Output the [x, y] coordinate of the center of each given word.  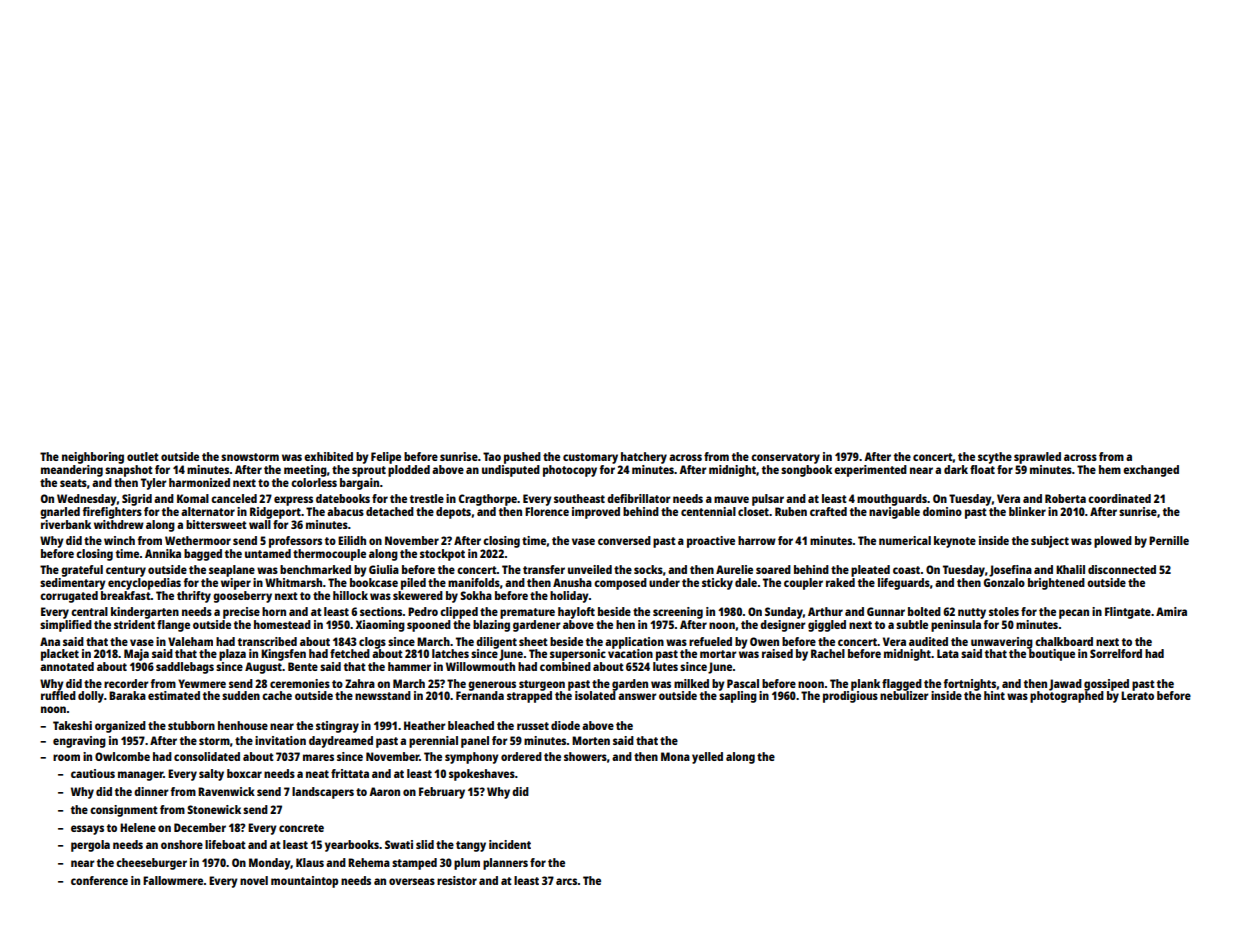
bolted [924, 611]
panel [475, 742]
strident [134, 624]
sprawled [1037, 458]
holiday [569, 597]
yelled [707, 758]
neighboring [93, 458]
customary [590, 458]
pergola [90, 846]
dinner [151, 791]
